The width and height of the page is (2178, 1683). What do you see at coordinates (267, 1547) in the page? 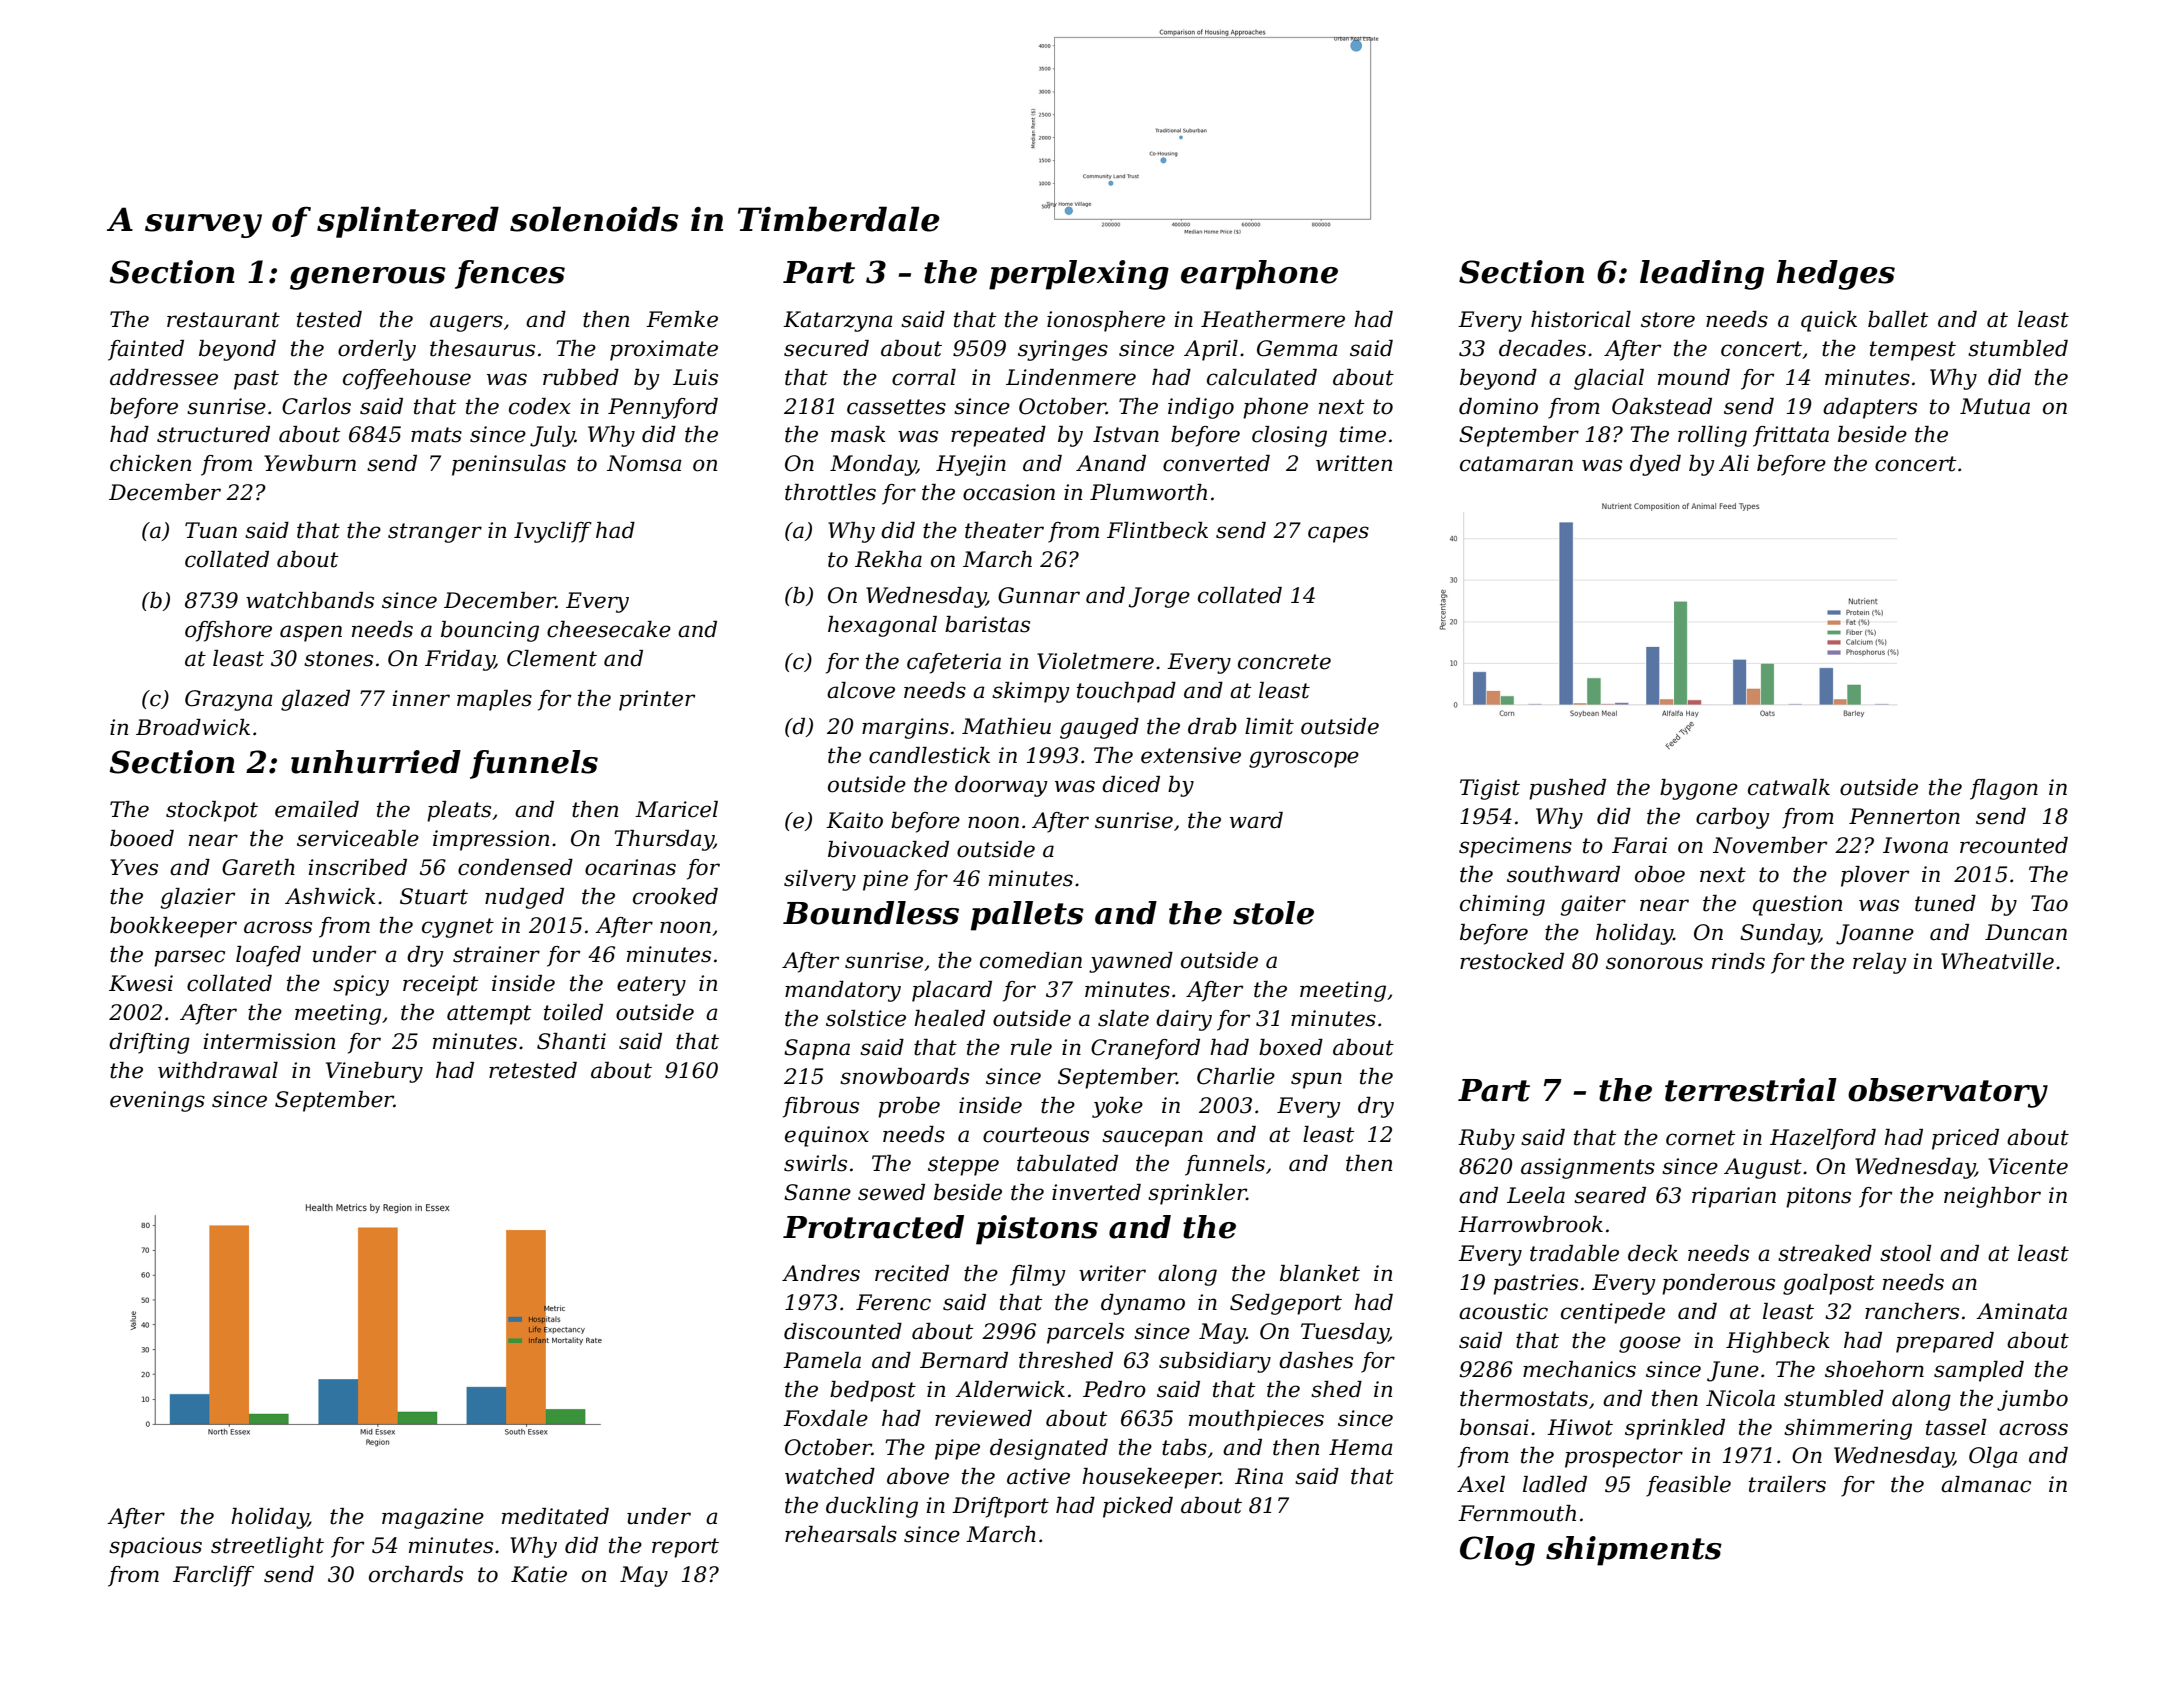
I see `streetlight` at bounding box center [267, 1547].
